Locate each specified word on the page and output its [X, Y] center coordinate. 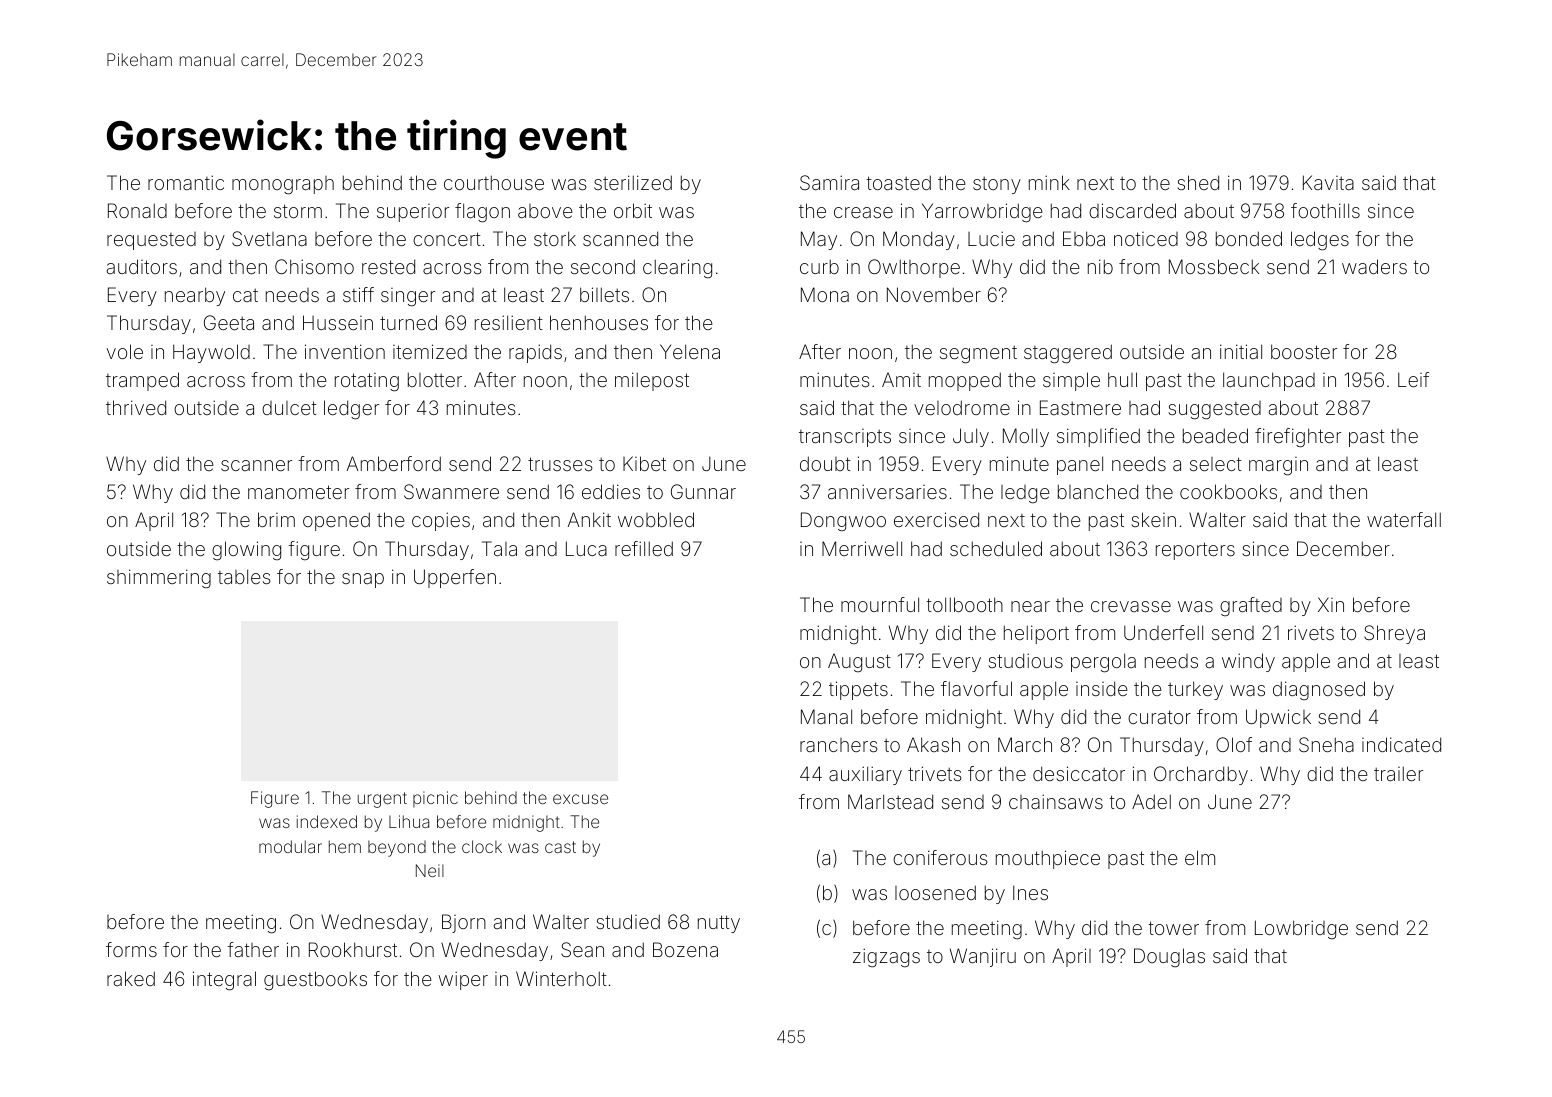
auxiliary [865, 775]
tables [244, 576]
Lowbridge [1301, 929]
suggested [1214, 410]
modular [290, 846]
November [934, 294]
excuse [580, 799]
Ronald [137, 210]
